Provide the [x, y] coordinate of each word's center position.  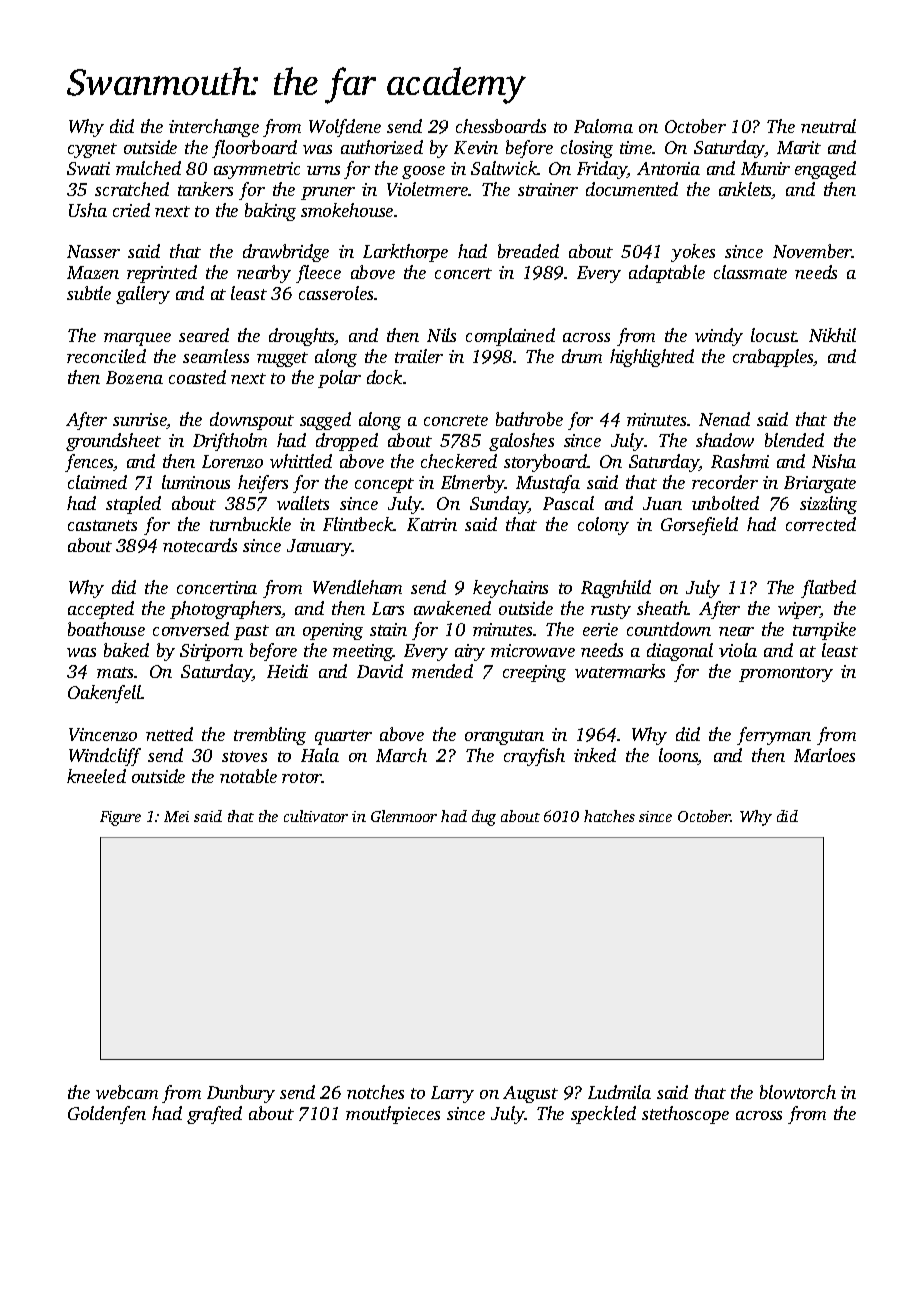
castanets [102, 525]
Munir [765, 168]
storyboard [546, 463]
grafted [214, 1115]
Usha [88, 210]
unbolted [725, 503]
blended [794, 440]
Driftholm [230, 442]
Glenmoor [404, 816]
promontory [786, 674]
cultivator [316, 816]
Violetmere [427, 189]
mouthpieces [393, 1115]
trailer [419, 356]
